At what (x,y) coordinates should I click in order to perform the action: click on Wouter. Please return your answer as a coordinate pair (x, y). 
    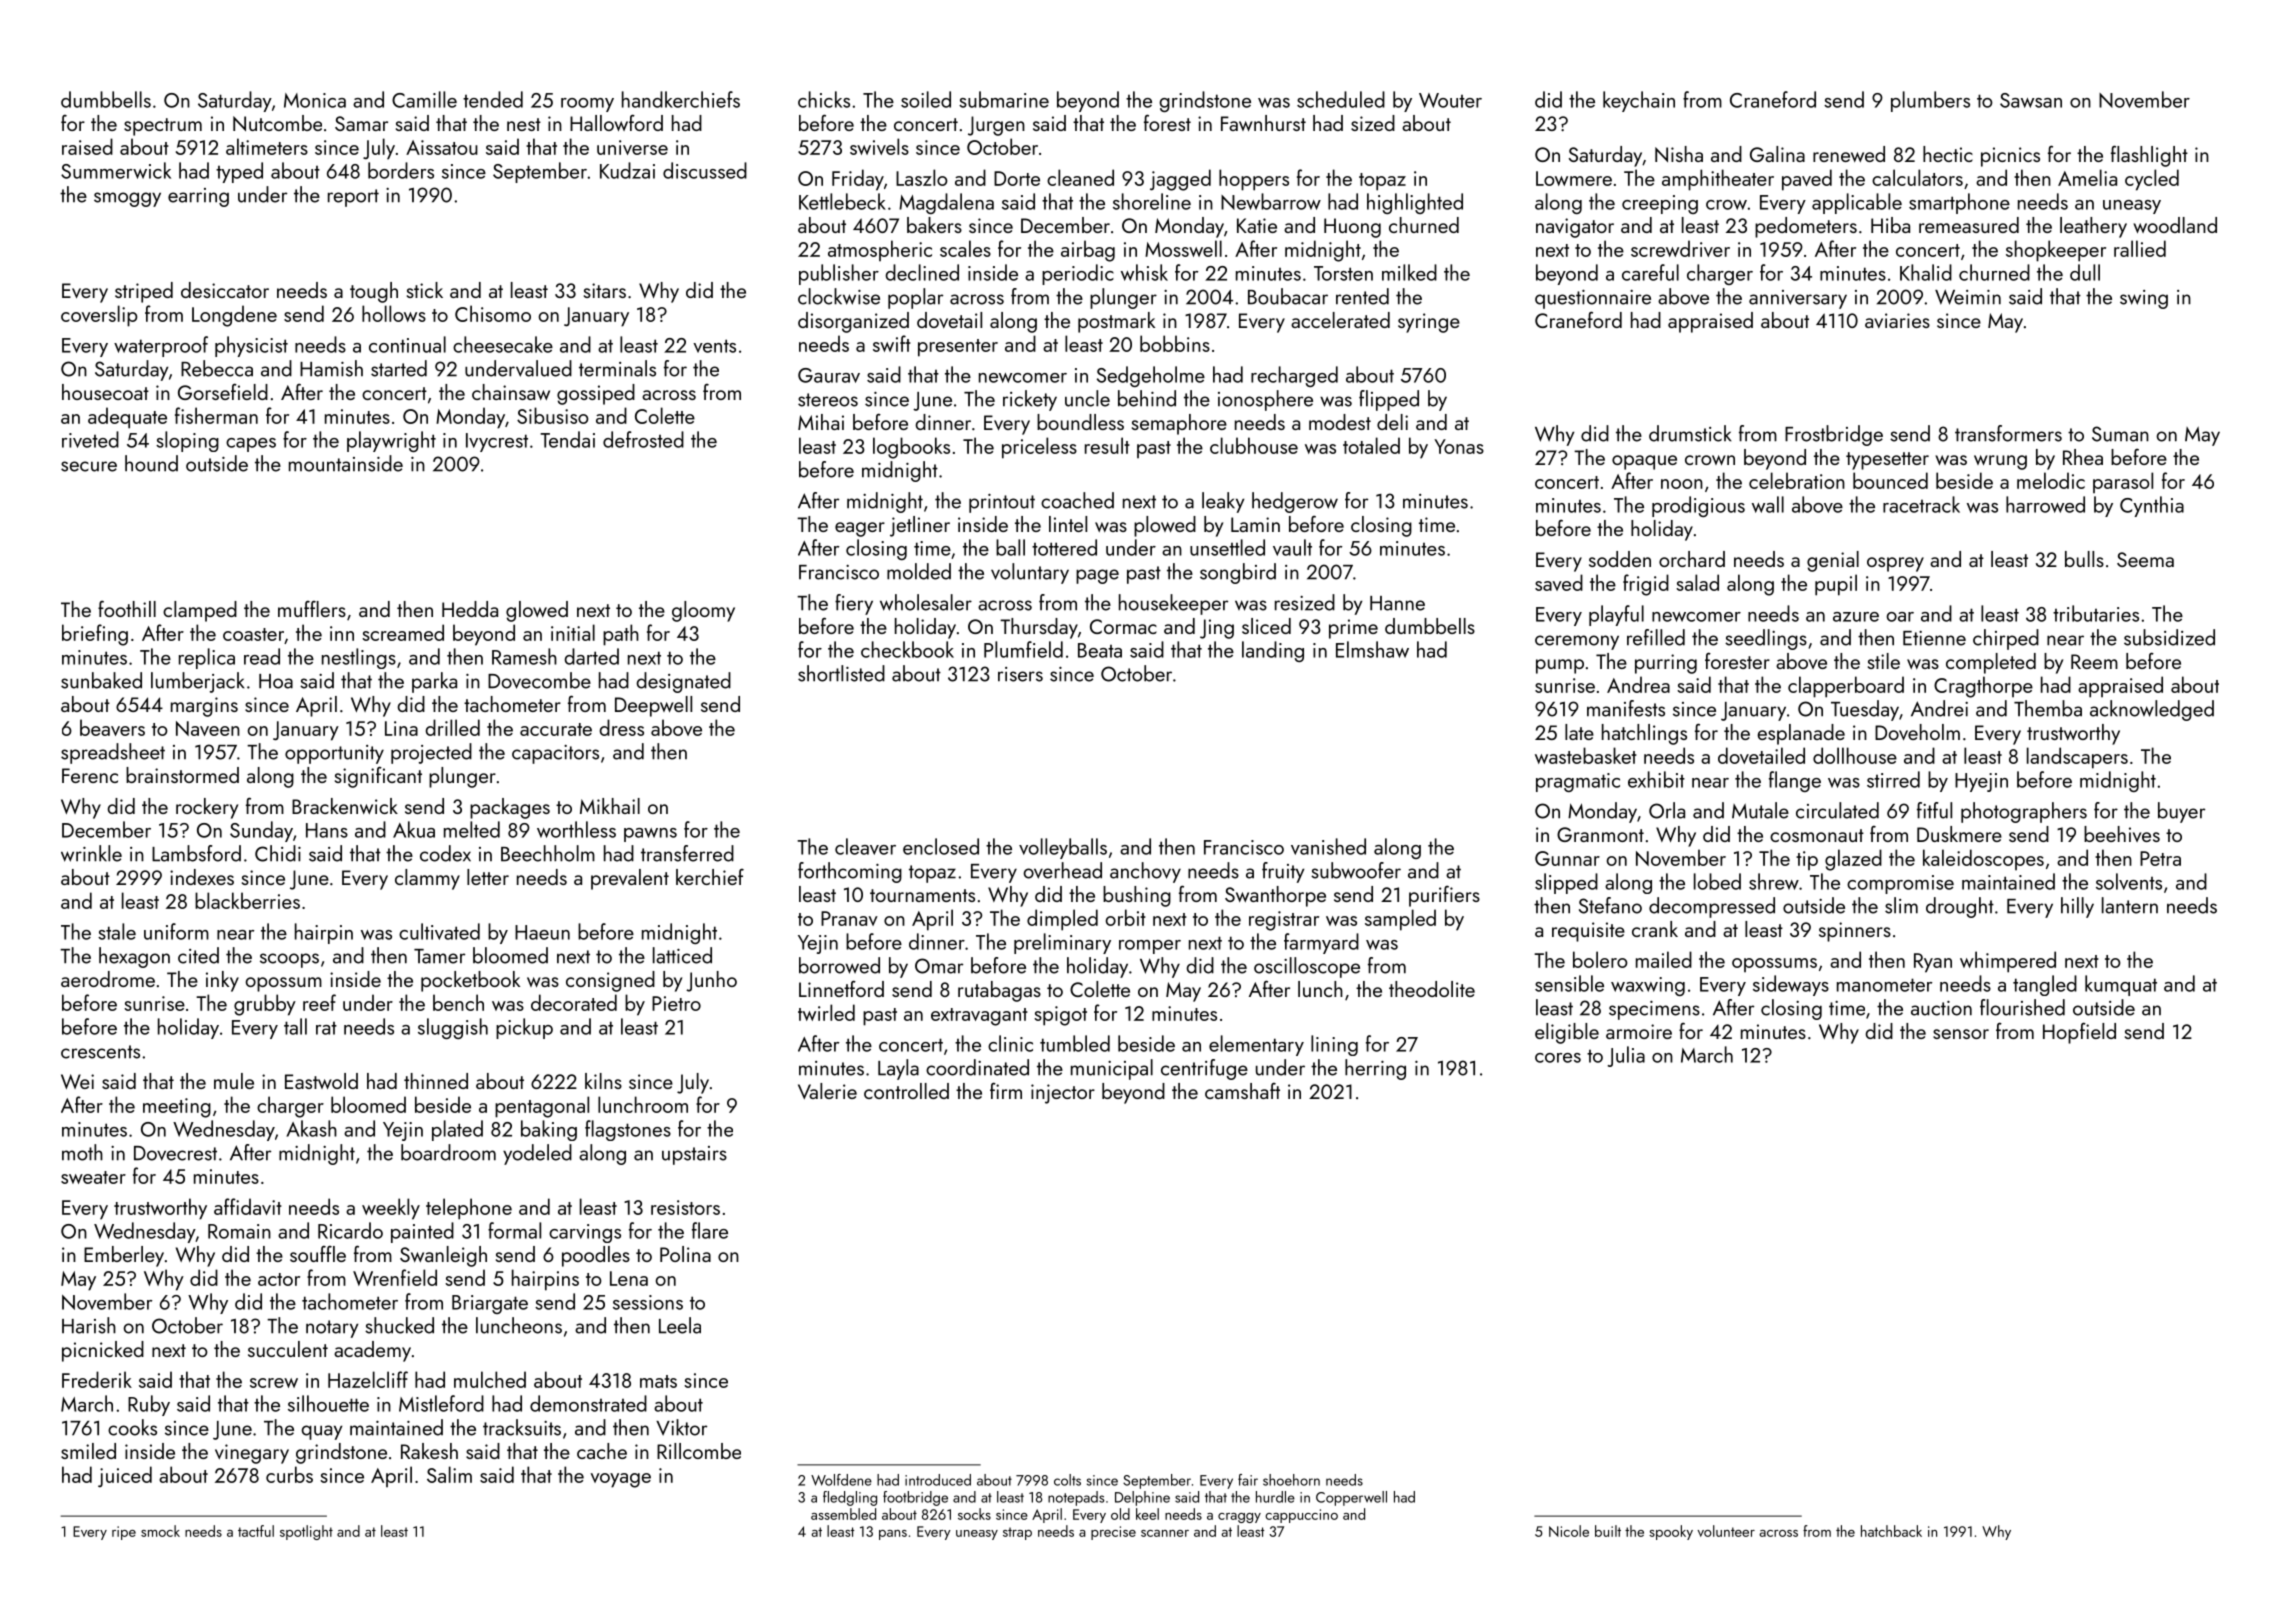
    Looking at the image, I should click on (1450, 100).
